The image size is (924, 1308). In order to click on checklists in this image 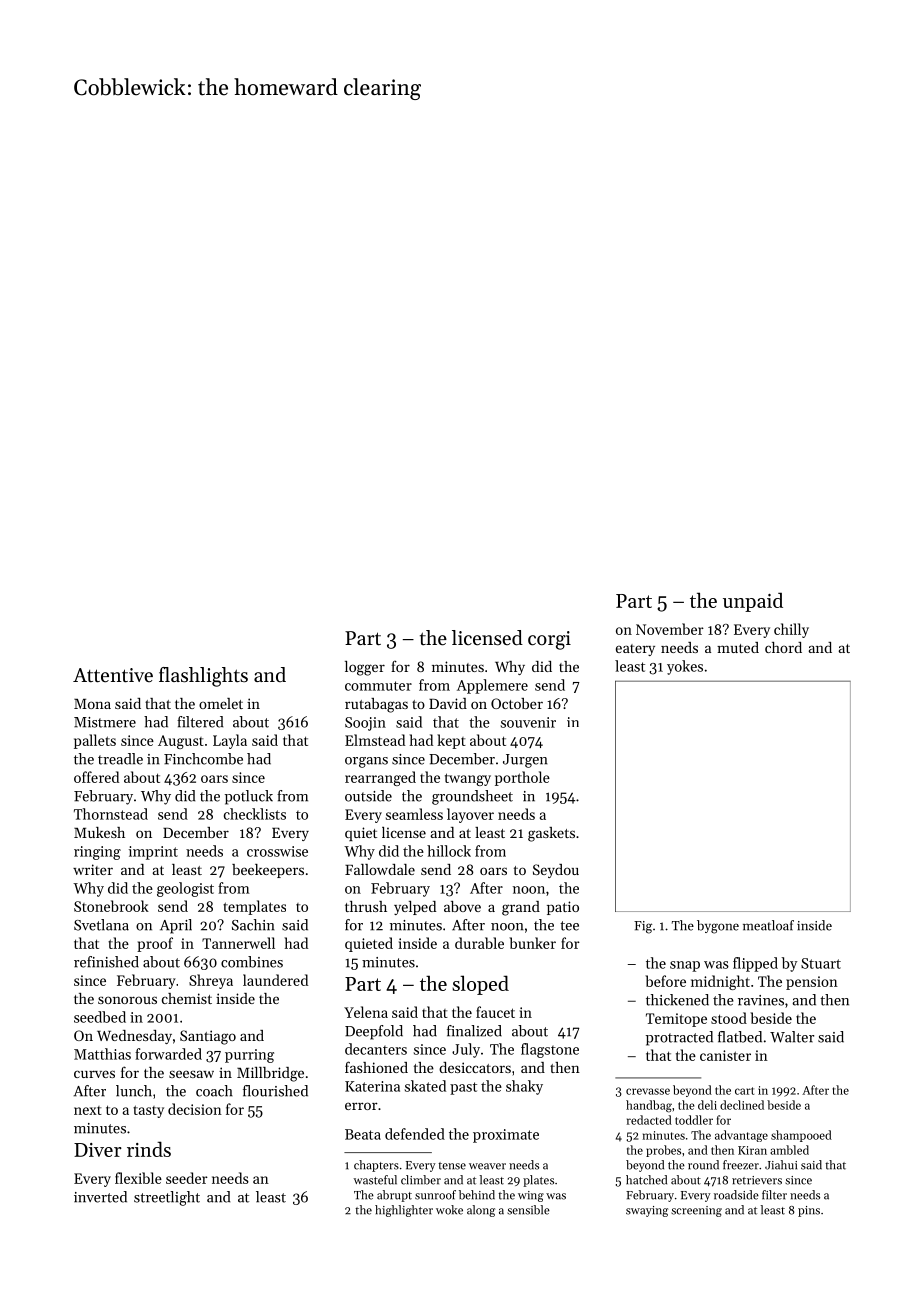, I will do `click(255, 814)`.
